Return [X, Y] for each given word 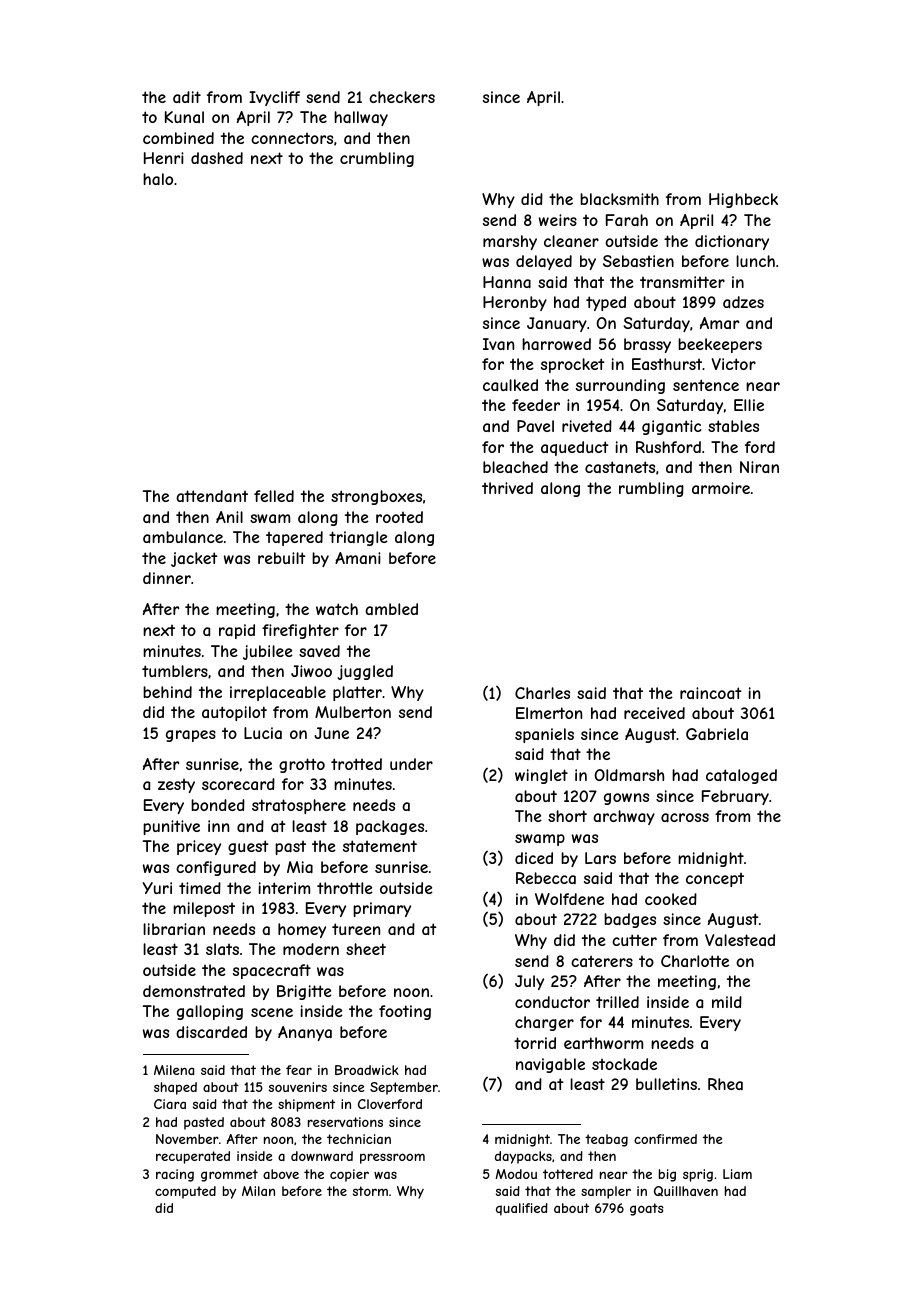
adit [187, 97]
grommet [229, 1175]
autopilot [234, 713]
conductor [552, 1002]
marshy [510, 242]
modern [311, 949]
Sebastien [638, 261]
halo [158, 179]
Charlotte [695, 961]
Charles [542, 693]
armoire [721, 488]
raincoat [711, 693]
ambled [391, 609]
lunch [755, 261]
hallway [361, 118]
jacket [194, 559]
